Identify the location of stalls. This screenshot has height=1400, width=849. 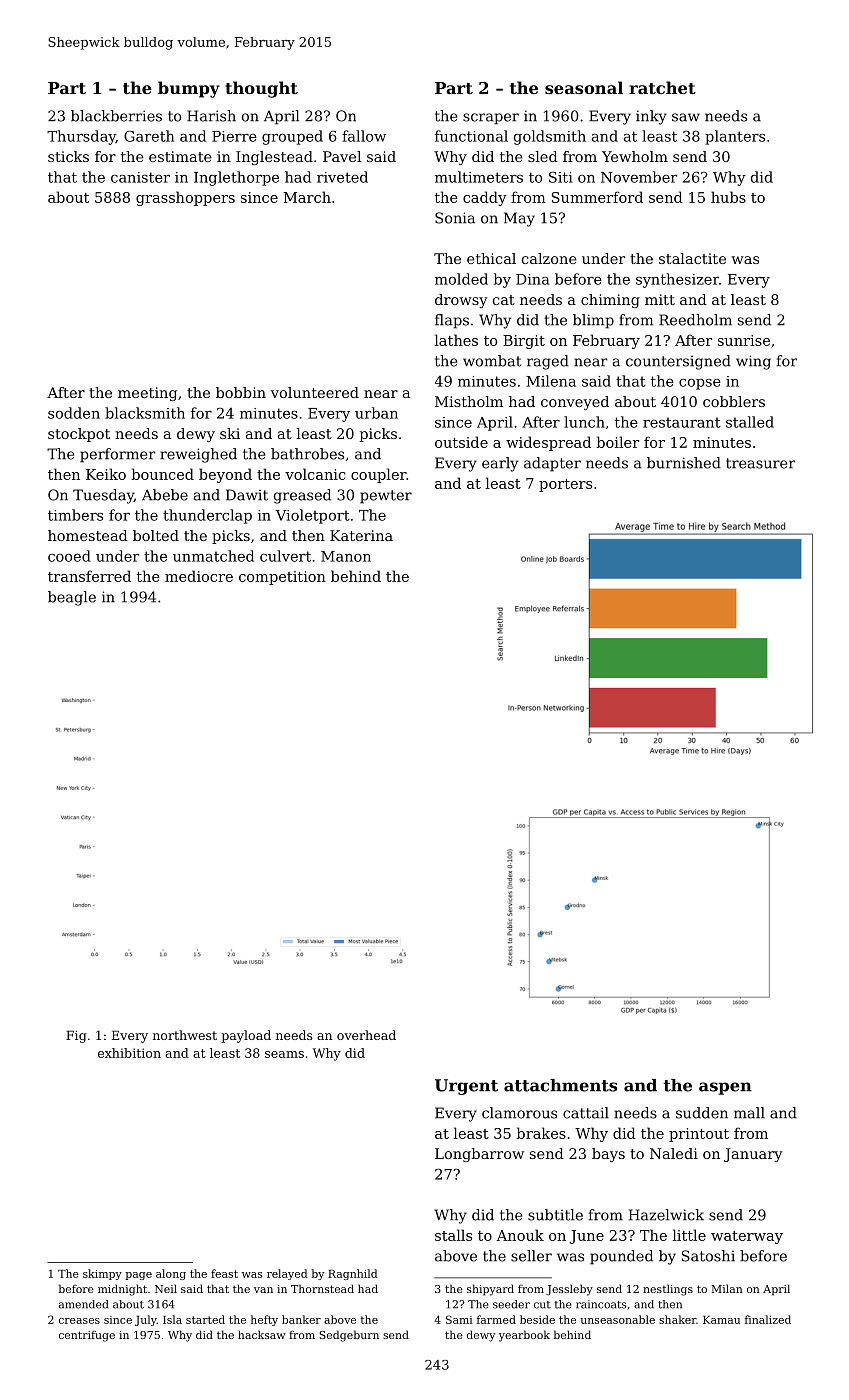
(453, 1235).
